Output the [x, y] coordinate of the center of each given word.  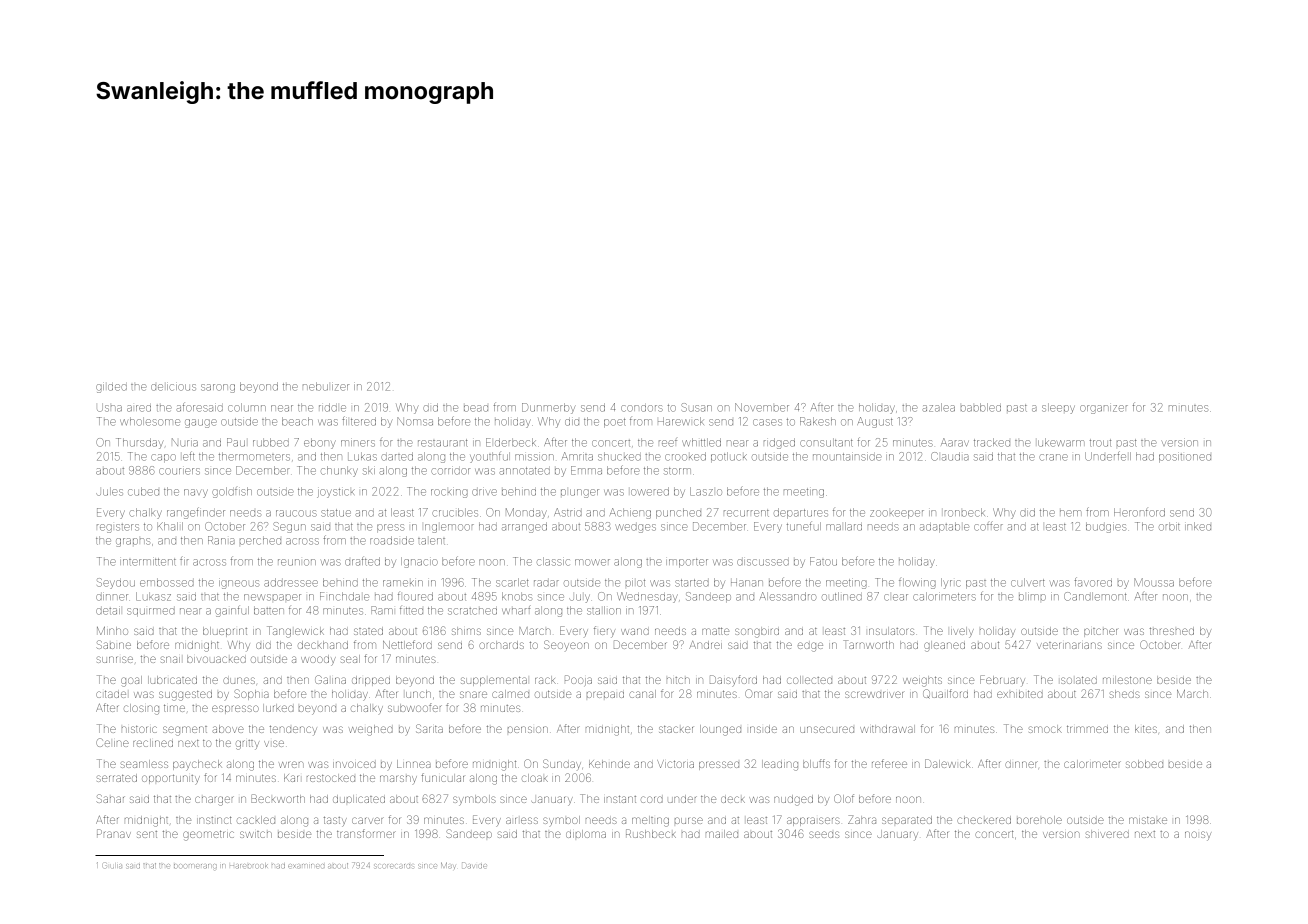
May [448, 865]
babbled [981, 407]
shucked [619, 456]
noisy [1198, 836]
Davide [474, 865]
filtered [359, 421]
